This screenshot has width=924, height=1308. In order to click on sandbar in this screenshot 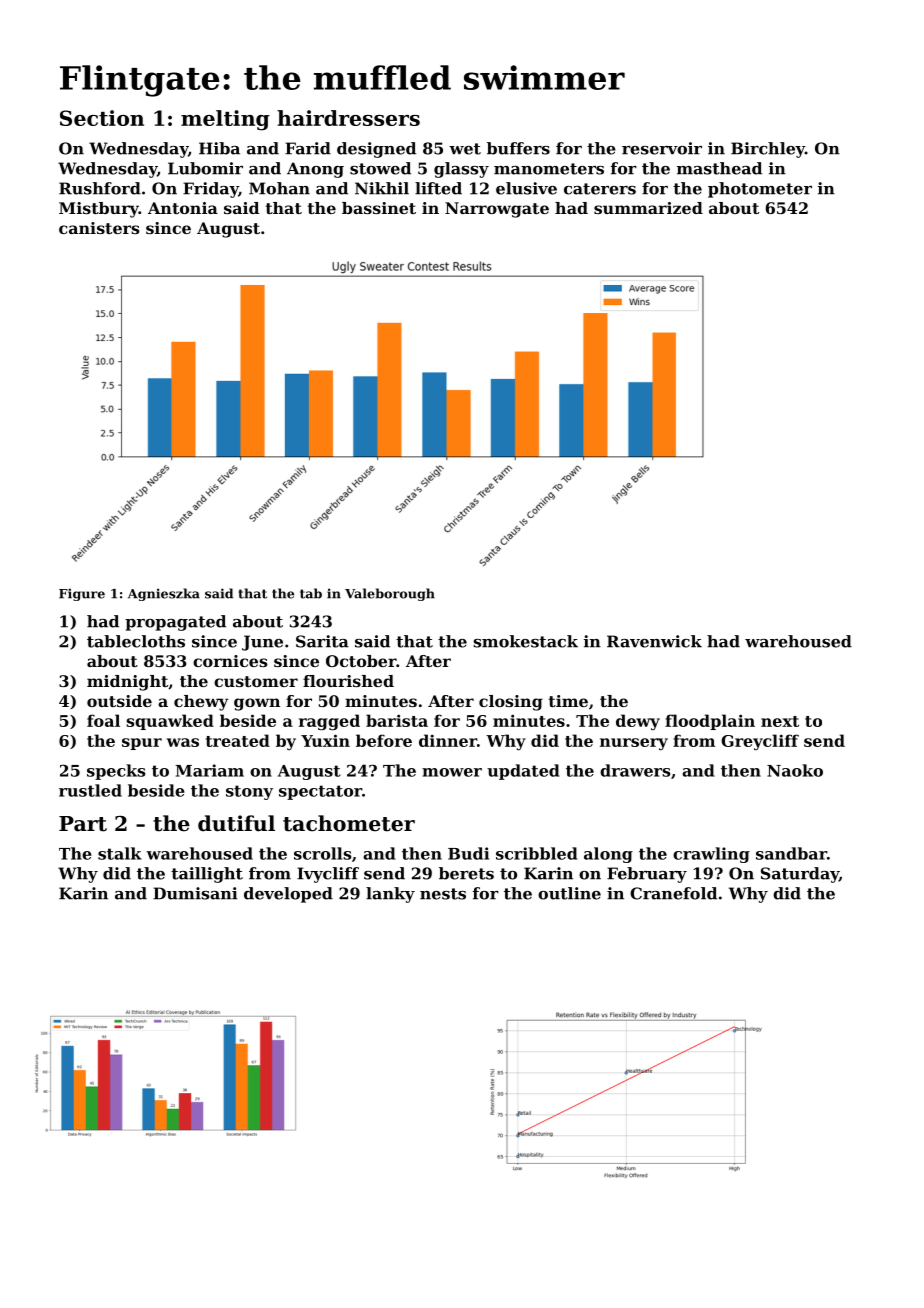, I will do `click(791, 853)`.
